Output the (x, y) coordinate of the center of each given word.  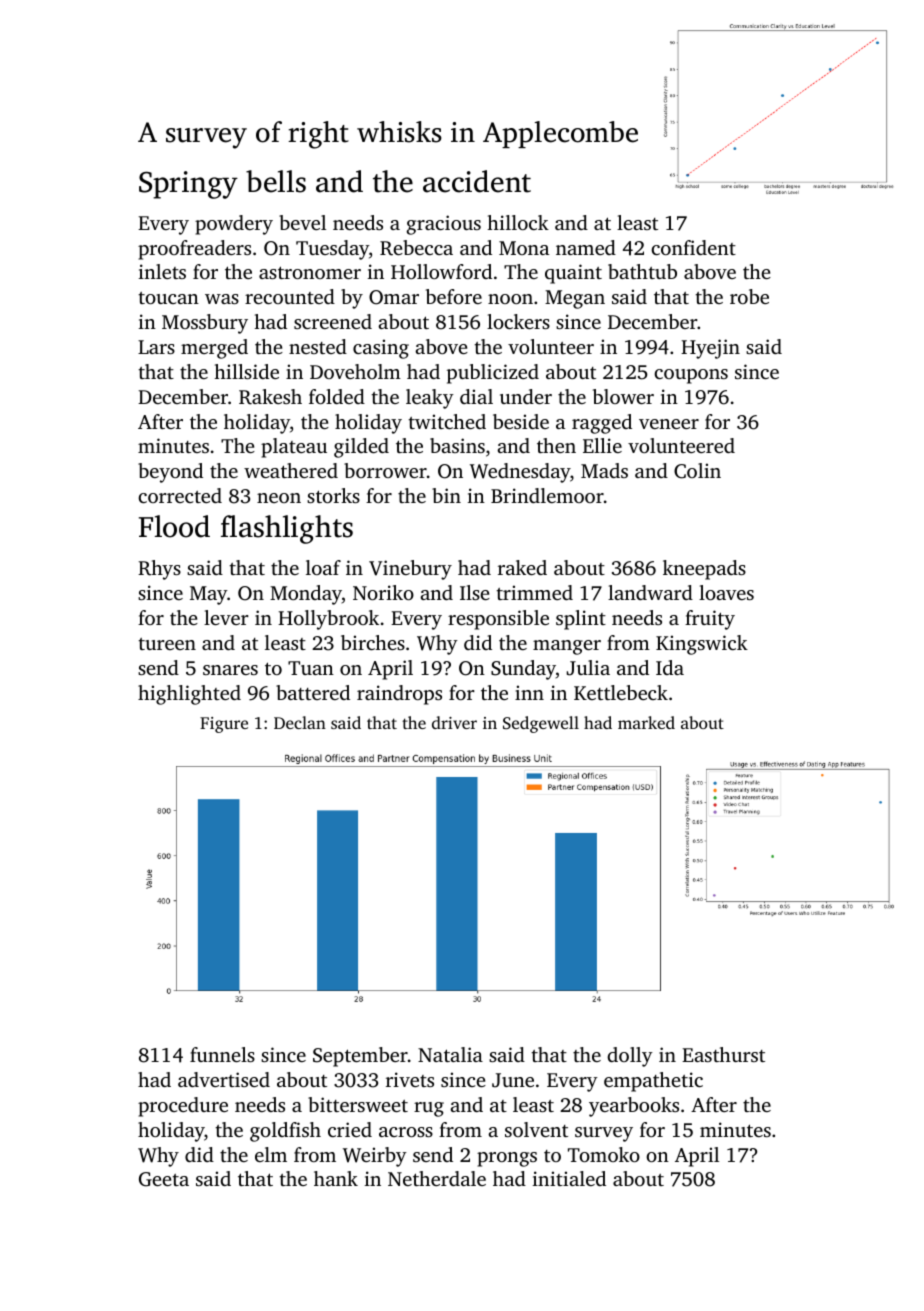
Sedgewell (541, 724)
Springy (188, 185)
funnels (222, 1054)
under (526, 396)
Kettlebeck (621, 692)
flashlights (287, 529)
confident (693, 247)
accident (477, 181)
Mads (604, 470)
